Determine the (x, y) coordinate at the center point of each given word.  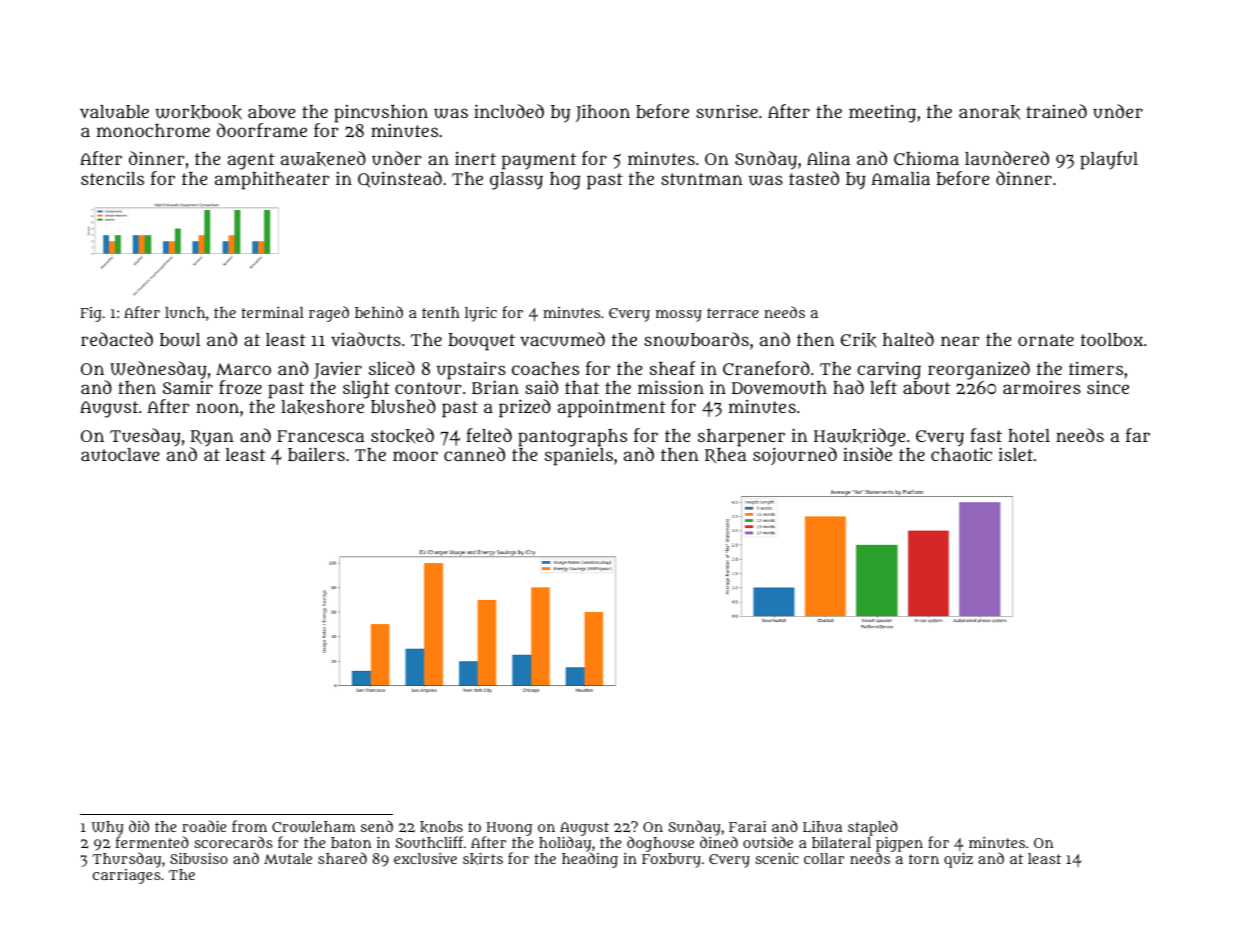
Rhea (726, 455)
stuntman (702, 179)
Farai (747, 826)
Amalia (900, 178)
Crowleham (313, 827)
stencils (112, 178)
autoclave (120, 454)
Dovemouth (779, 387)
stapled (873, 828)
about (926, 387)
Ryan (212, 438)
